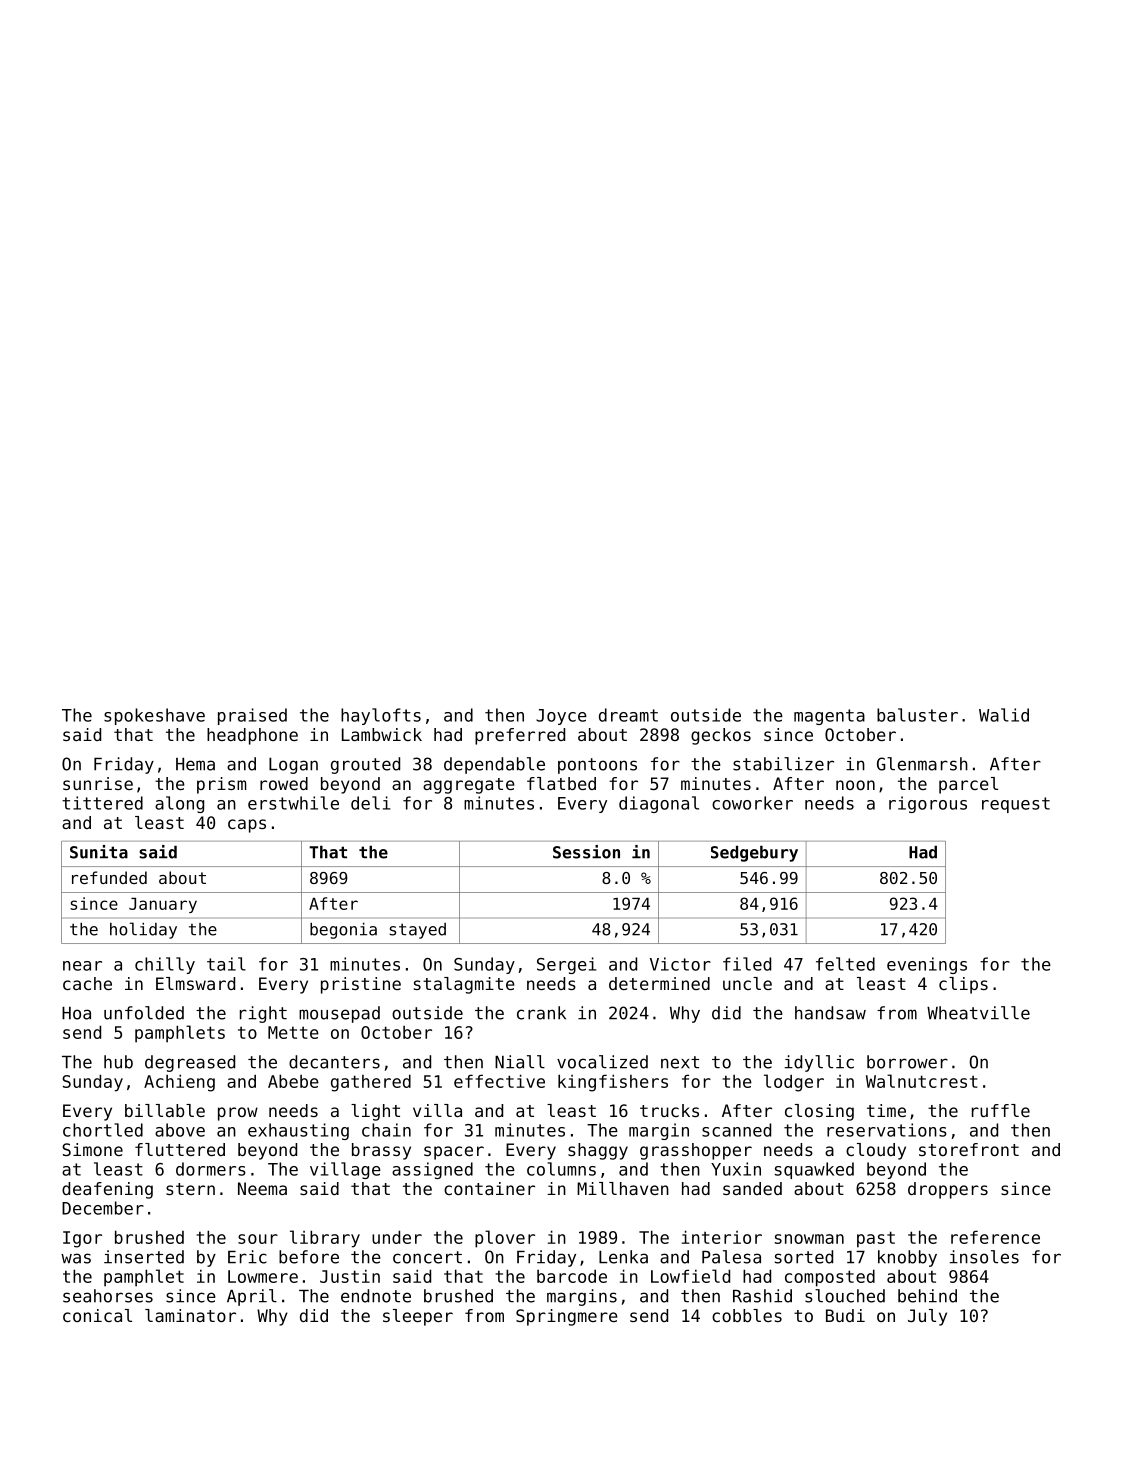 This screenshot has height=1466, width=1133. Describe the element at coordinates (829, 717) in the screenshot. I see `magenta` at that location.
